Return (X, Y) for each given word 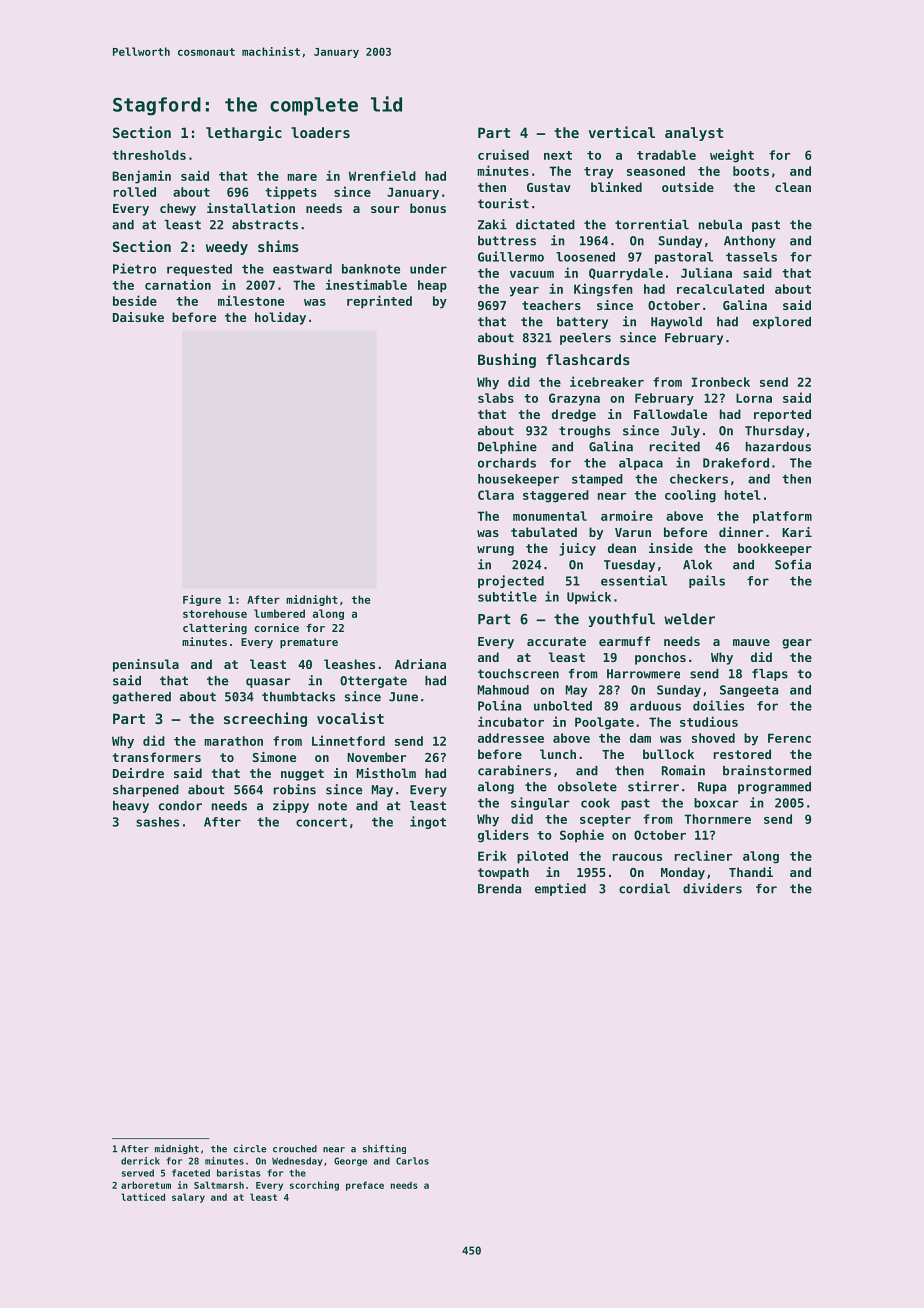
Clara (496, 495)
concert (321, 822)
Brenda (499, 889)
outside (688, 187)
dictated (545, 224)
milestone (251, 300)
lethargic (244, 133)
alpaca (641, 464)
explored (782, 323)
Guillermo (511, 256)
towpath (503, 873)
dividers (712, 888)
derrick (140, 1161)
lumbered (279, 613)
